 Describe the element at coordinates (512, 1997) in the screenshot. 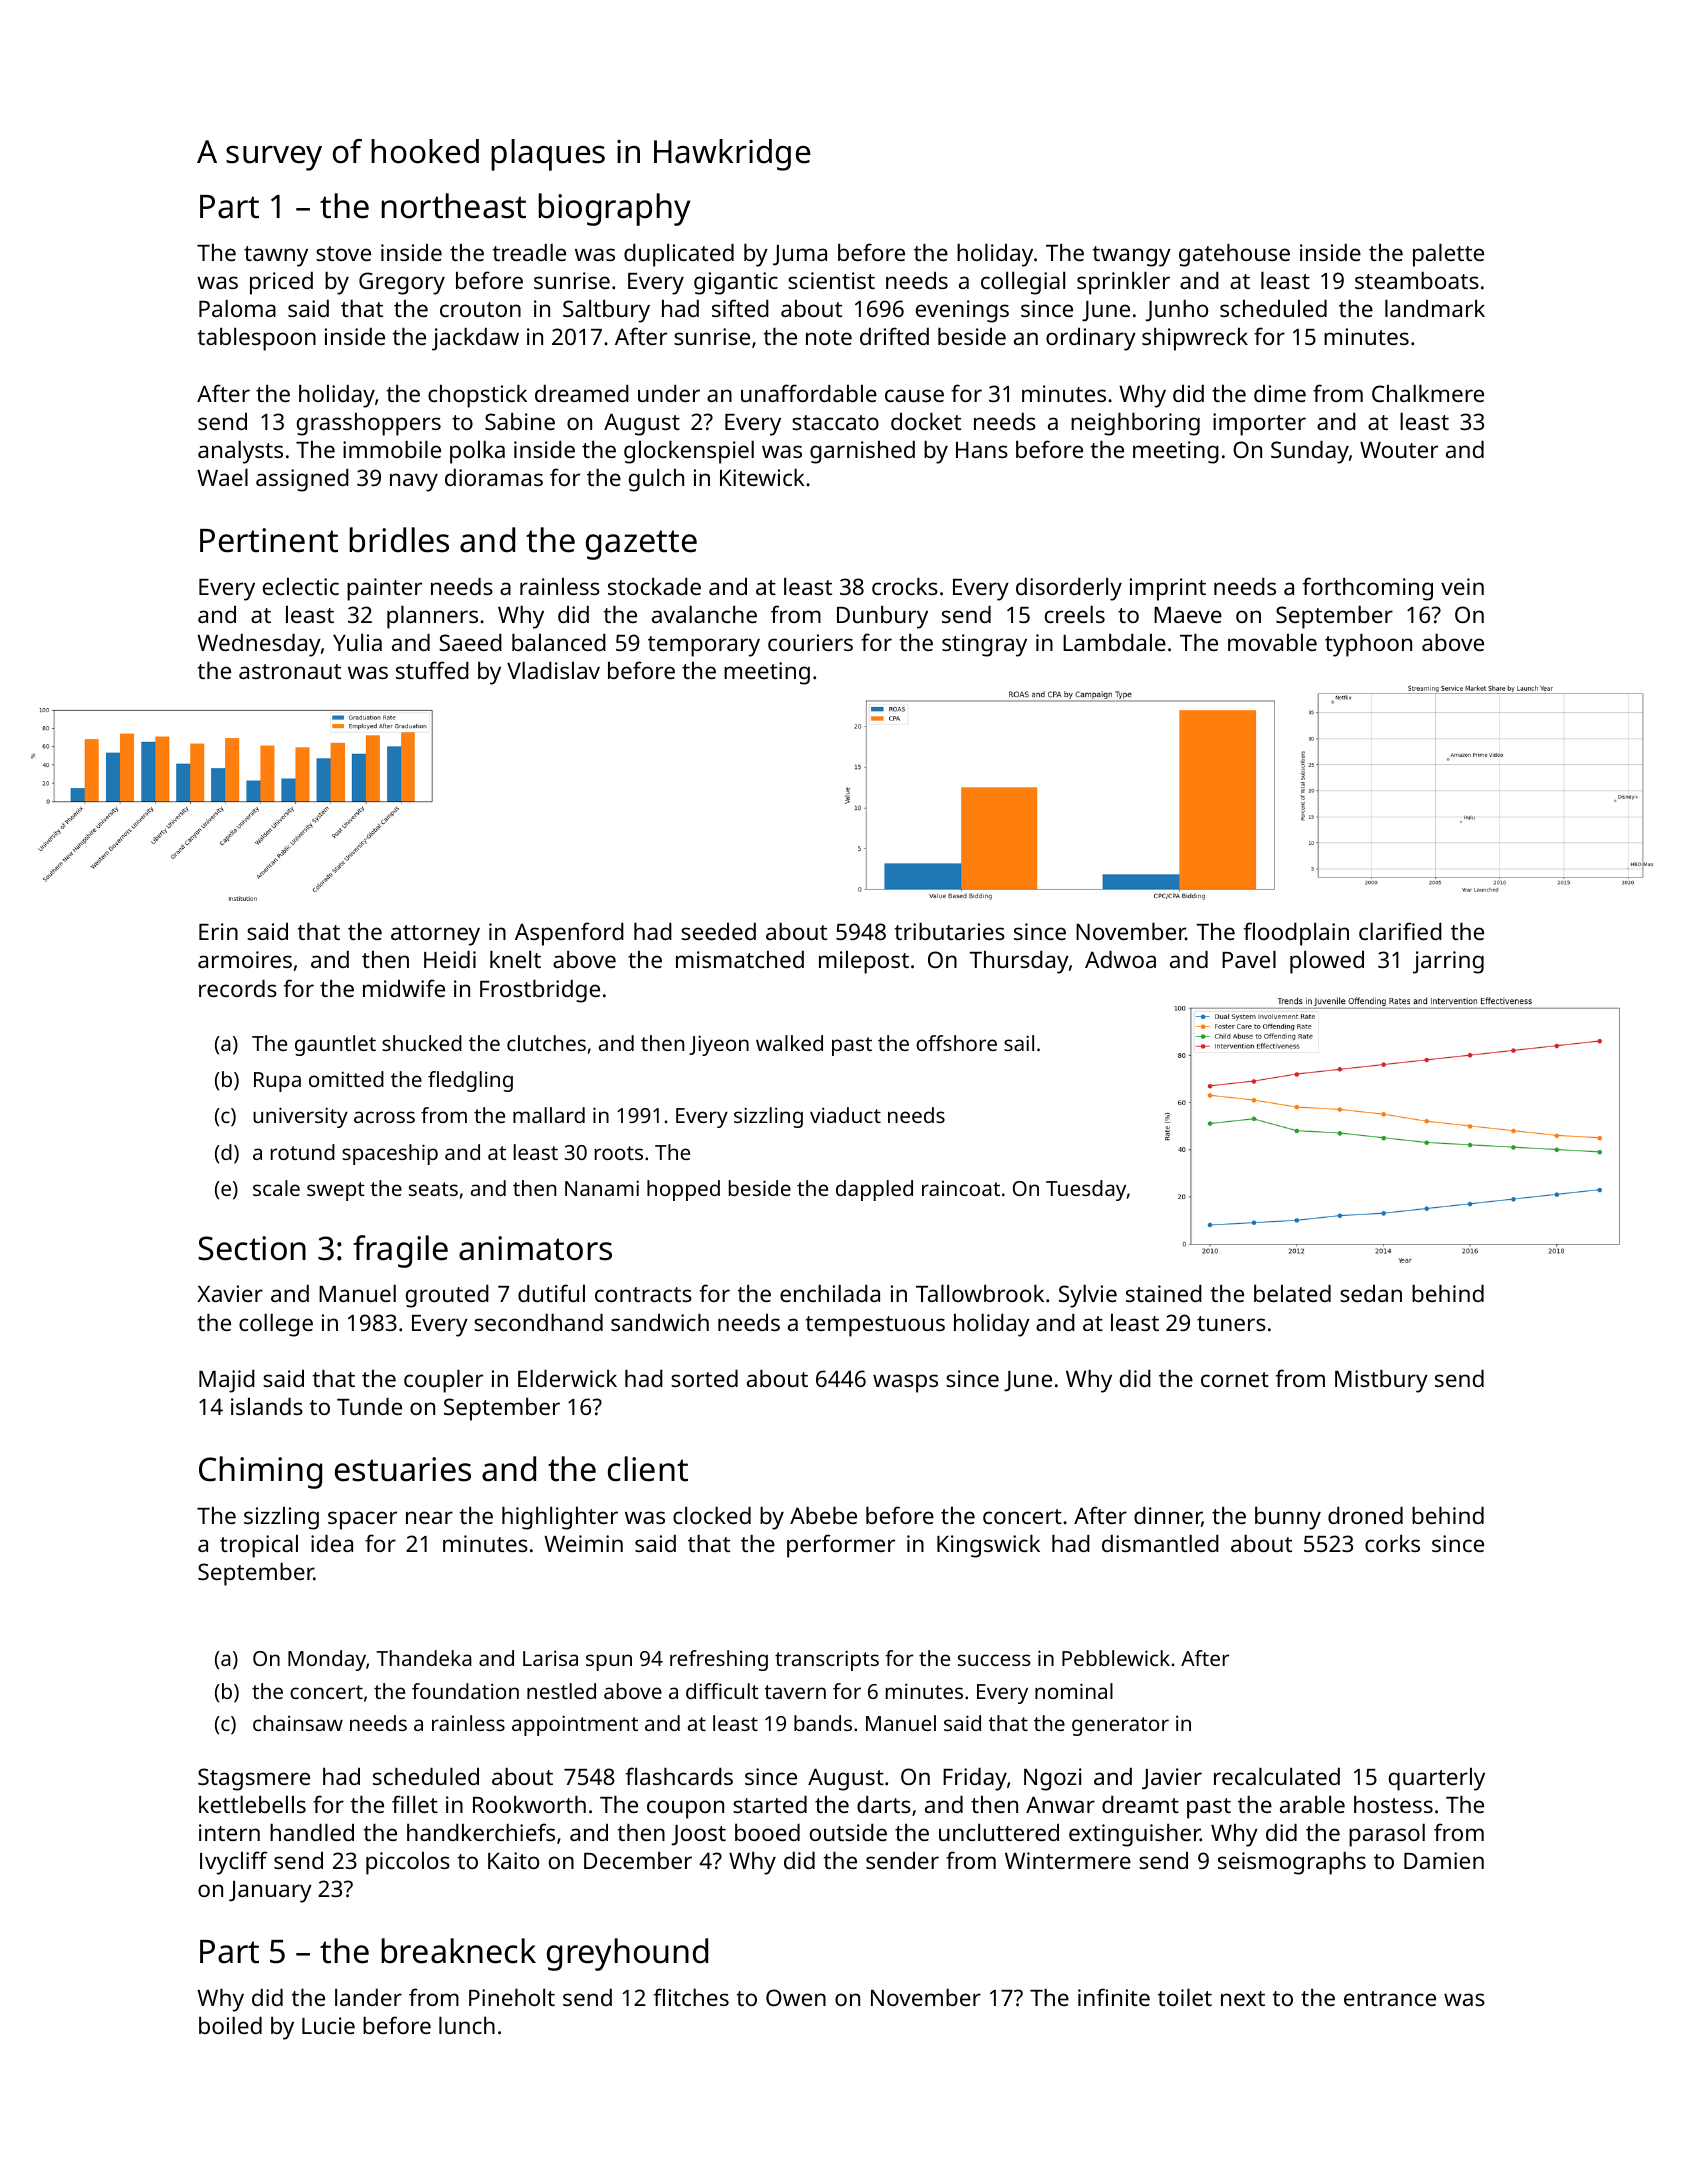

I see `Pineholt` at that location.
